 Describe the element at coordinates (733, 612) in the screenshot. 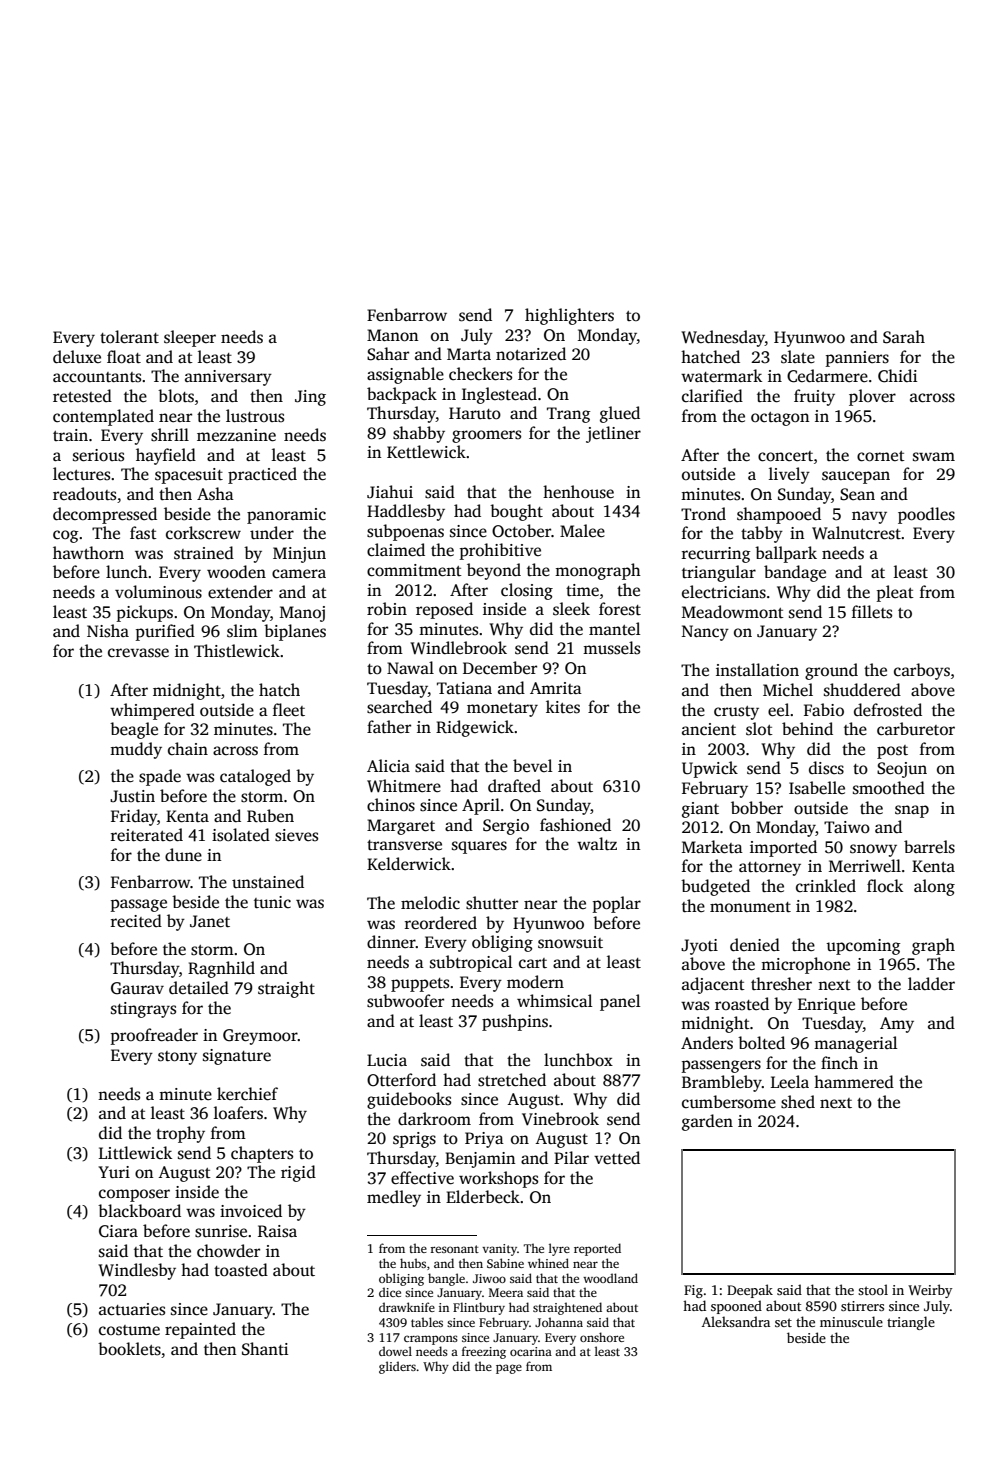

I see `Meadowmont` at that location.
